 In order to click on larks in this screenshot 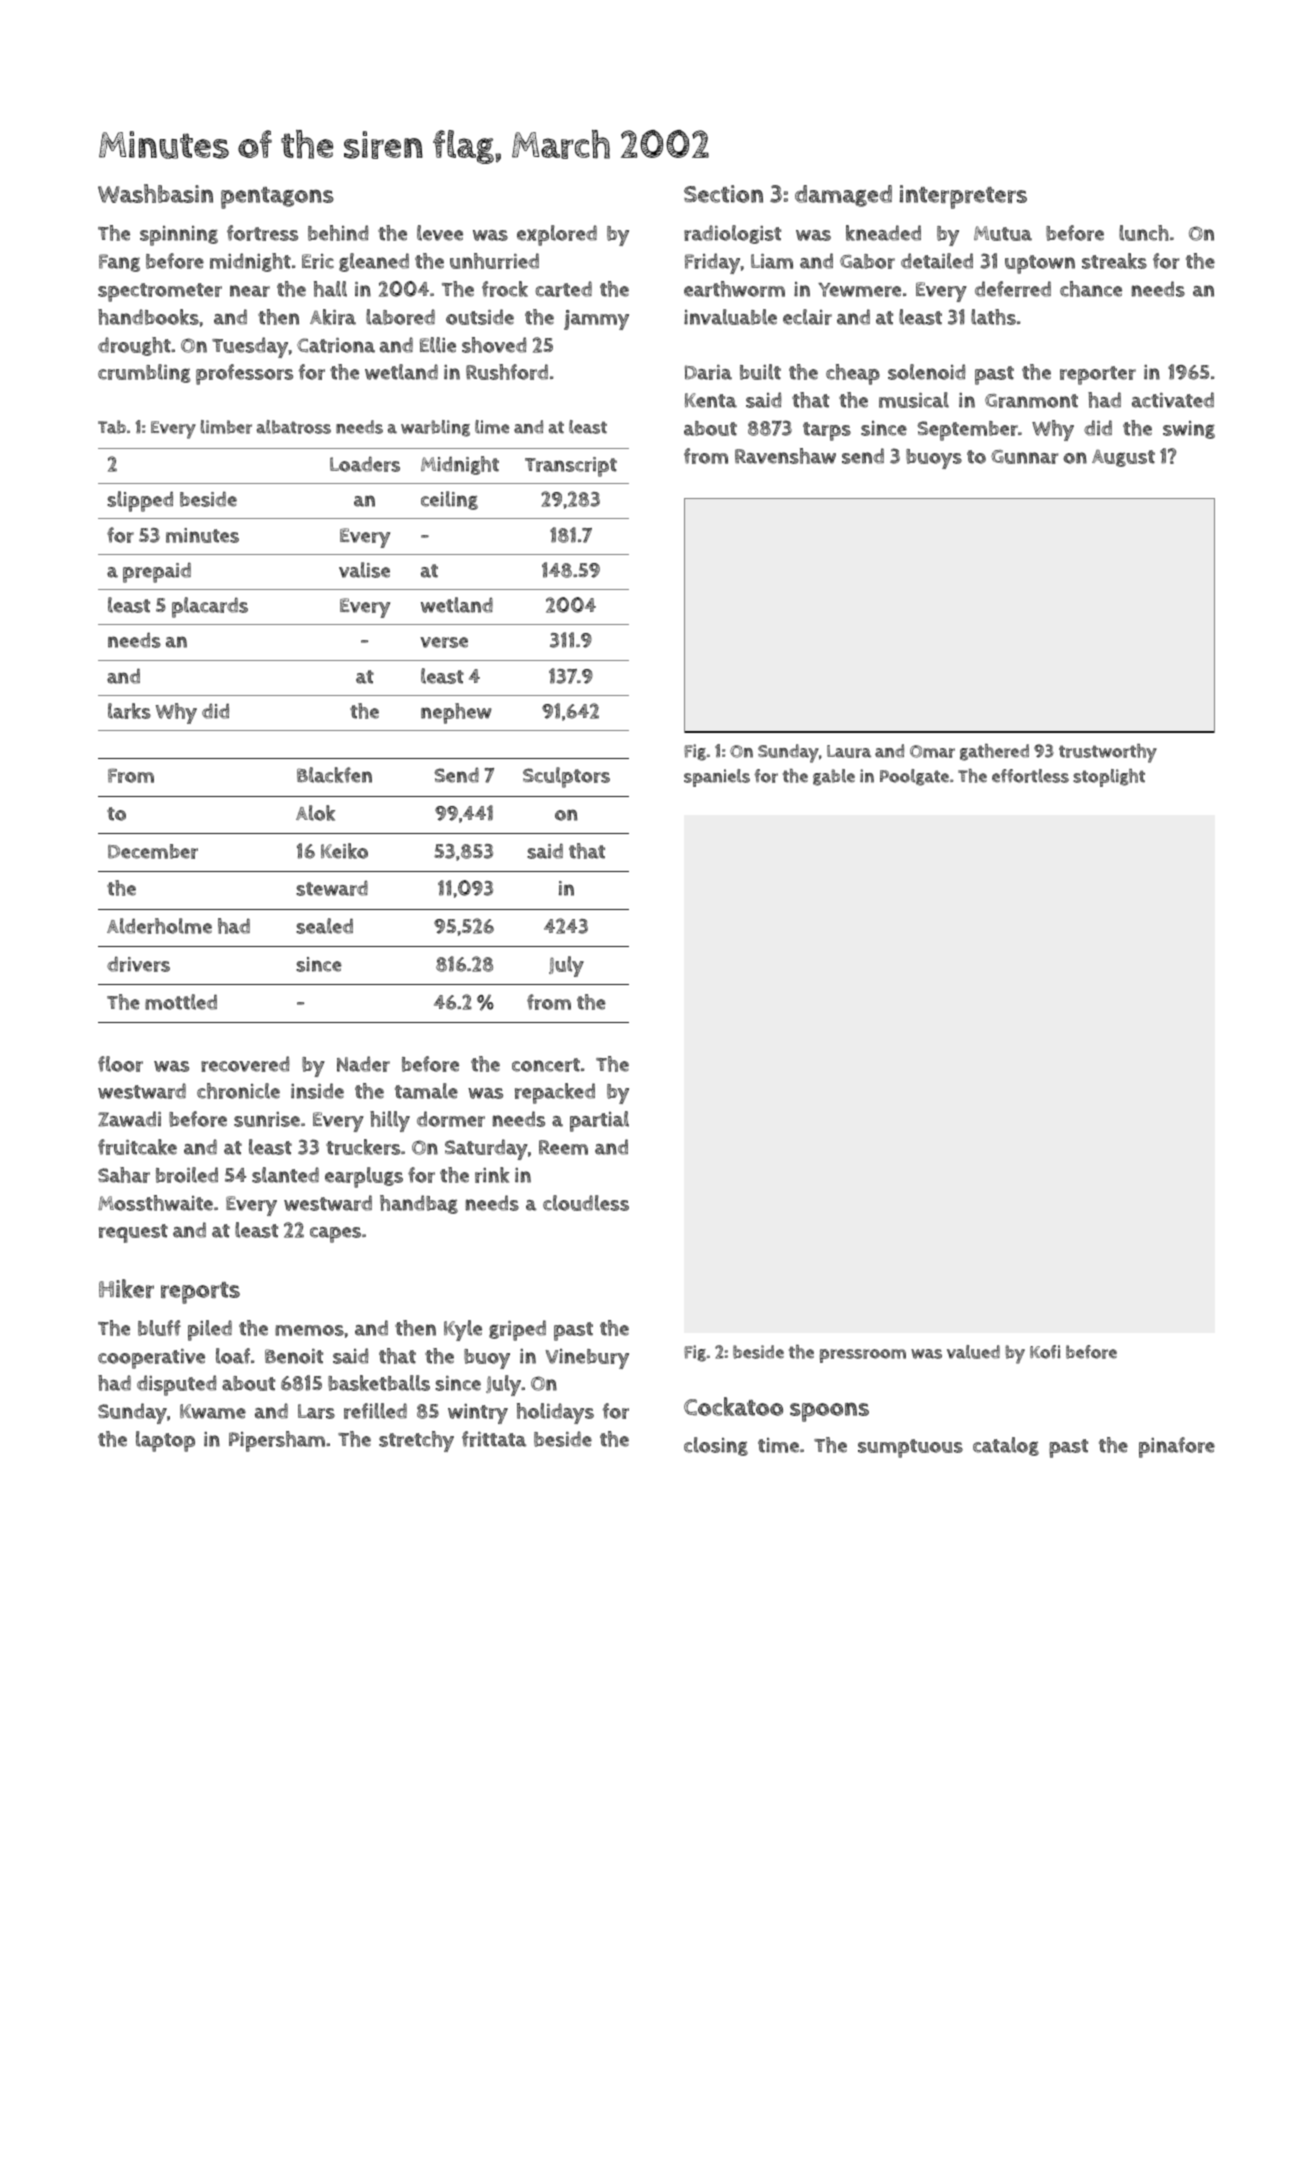, I will do `click(129, 711)`.
